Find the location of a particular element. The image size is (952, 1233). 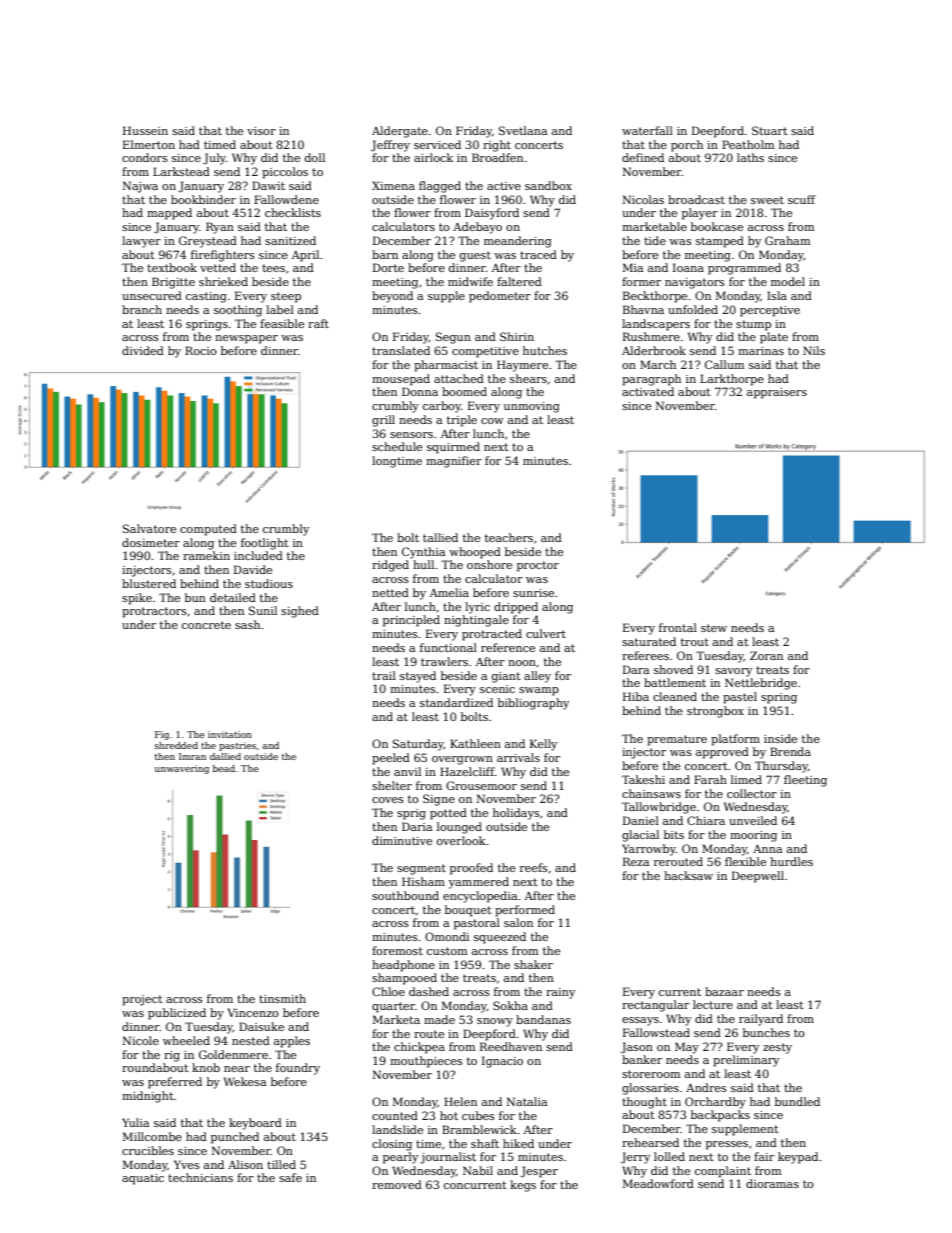

unfolded is located at coordinates (693, 309).
